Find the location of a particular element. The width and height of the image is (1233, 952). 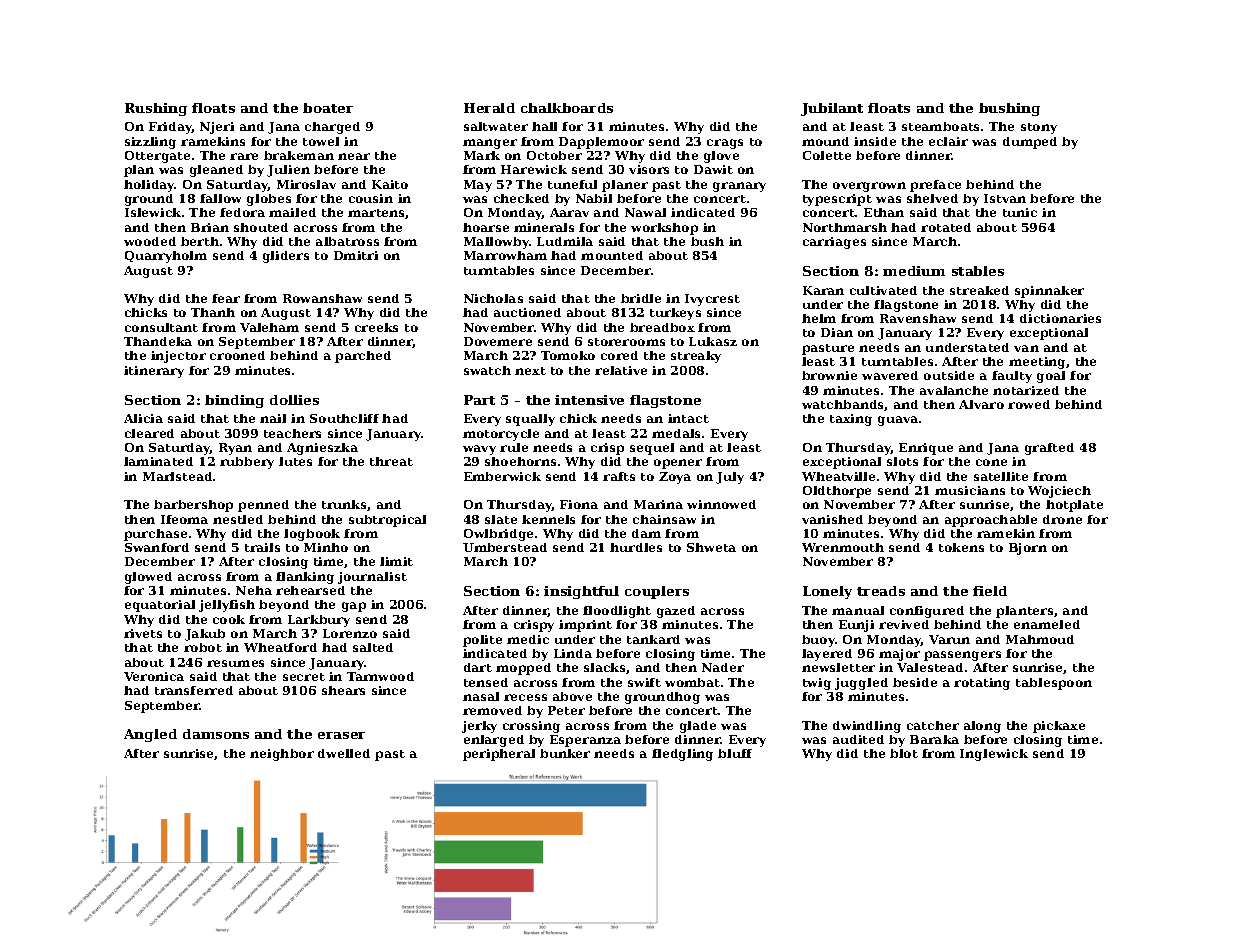

Rushing is located at coordinates (156, 109).
